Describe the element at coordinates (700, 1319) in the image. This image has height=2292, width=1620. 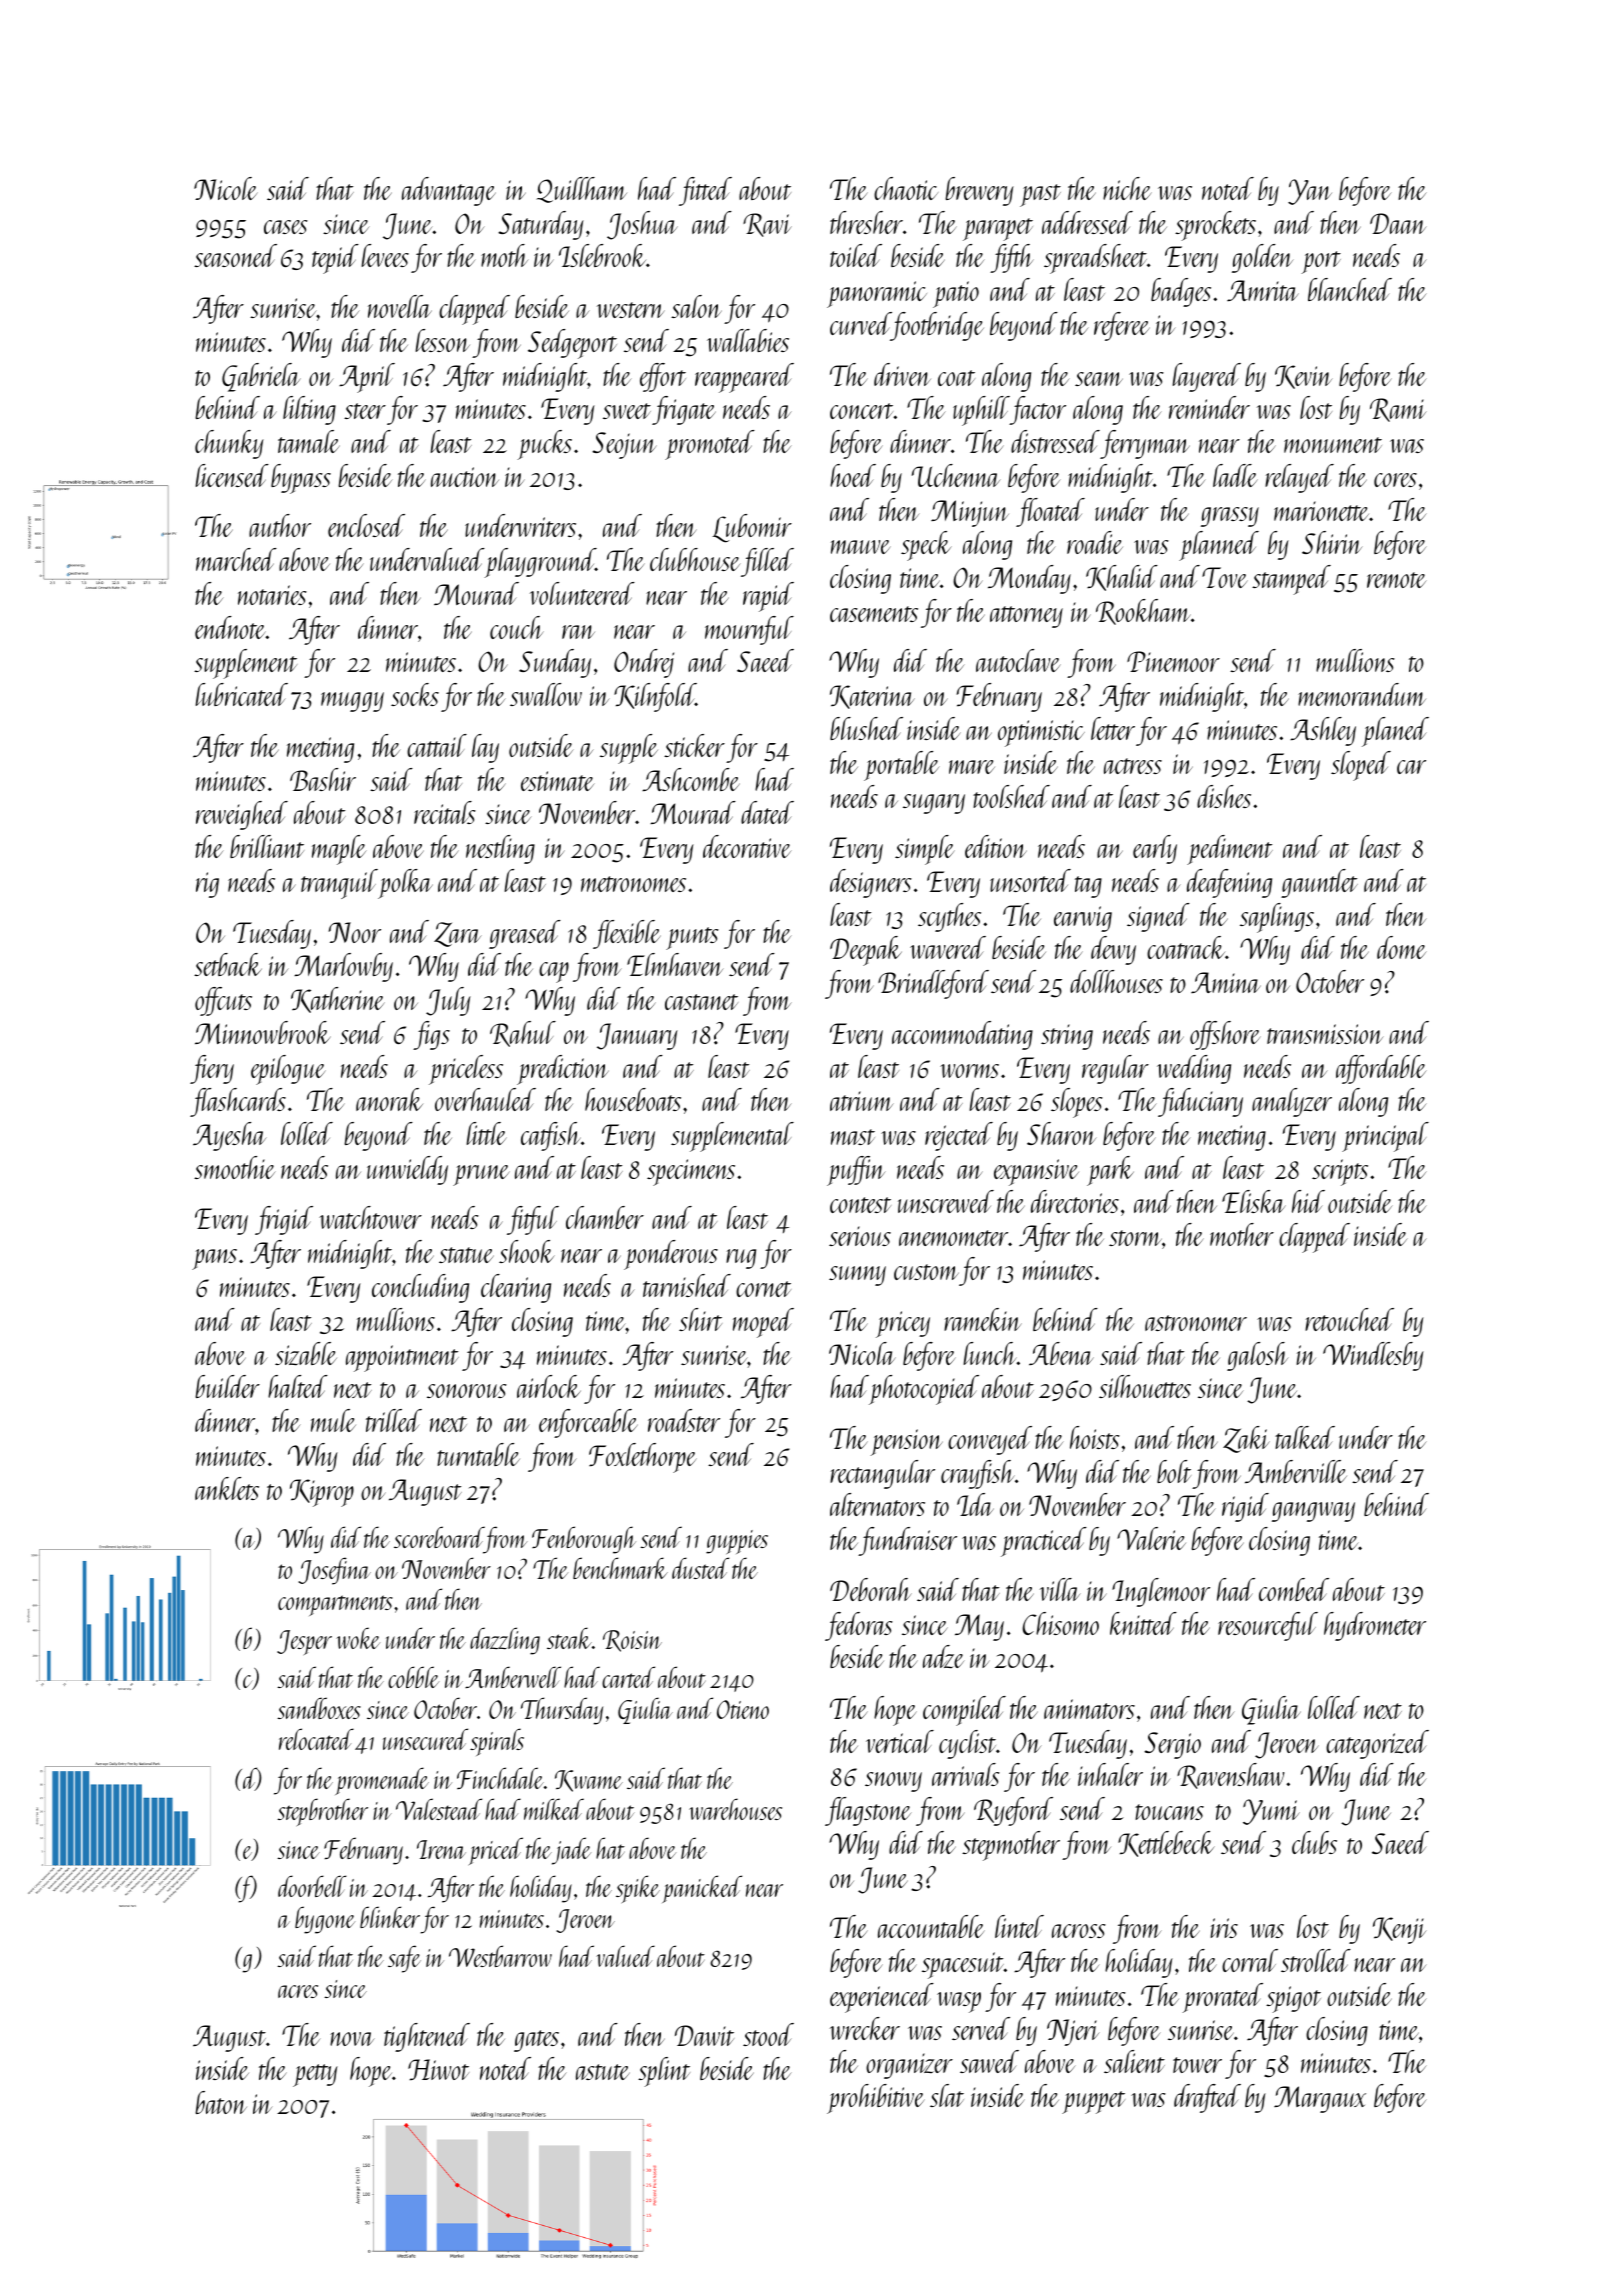
I see `shirt` at that location.
